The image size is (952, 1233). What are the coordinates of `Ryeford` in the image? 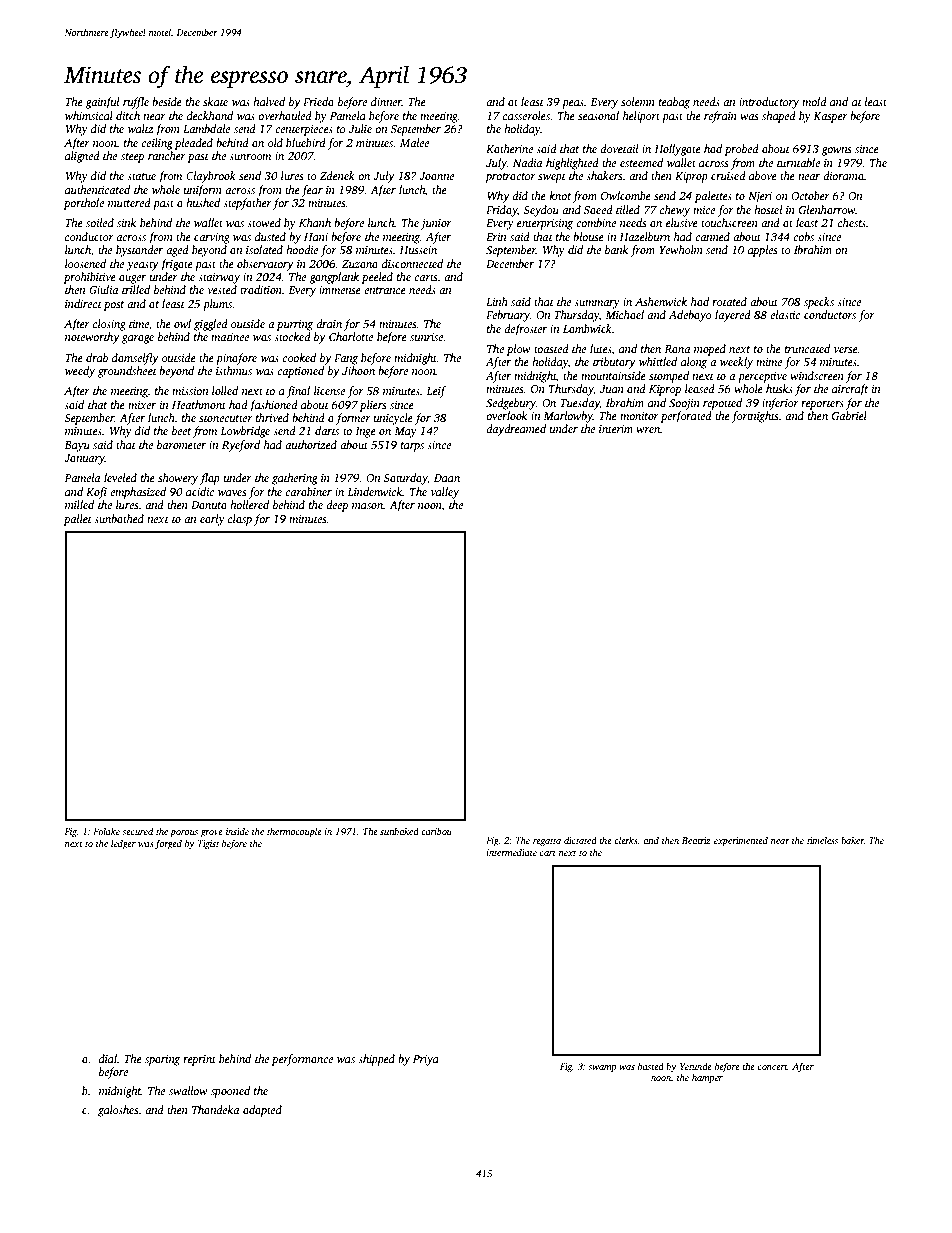 It's located at (241, 446).
